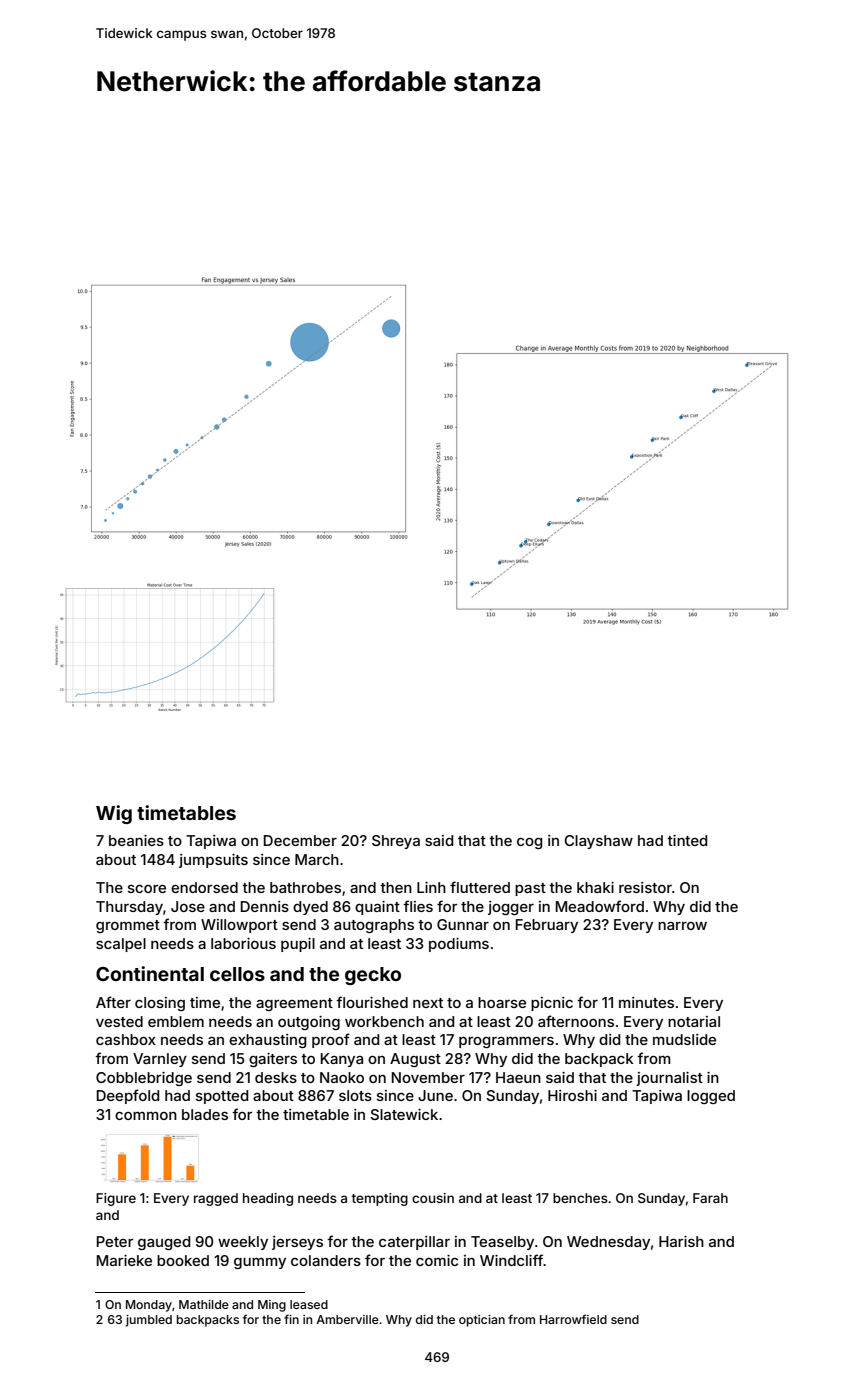  Describe the element at coordinates (396, 842) in the document. I see `Shreya` at that location.
